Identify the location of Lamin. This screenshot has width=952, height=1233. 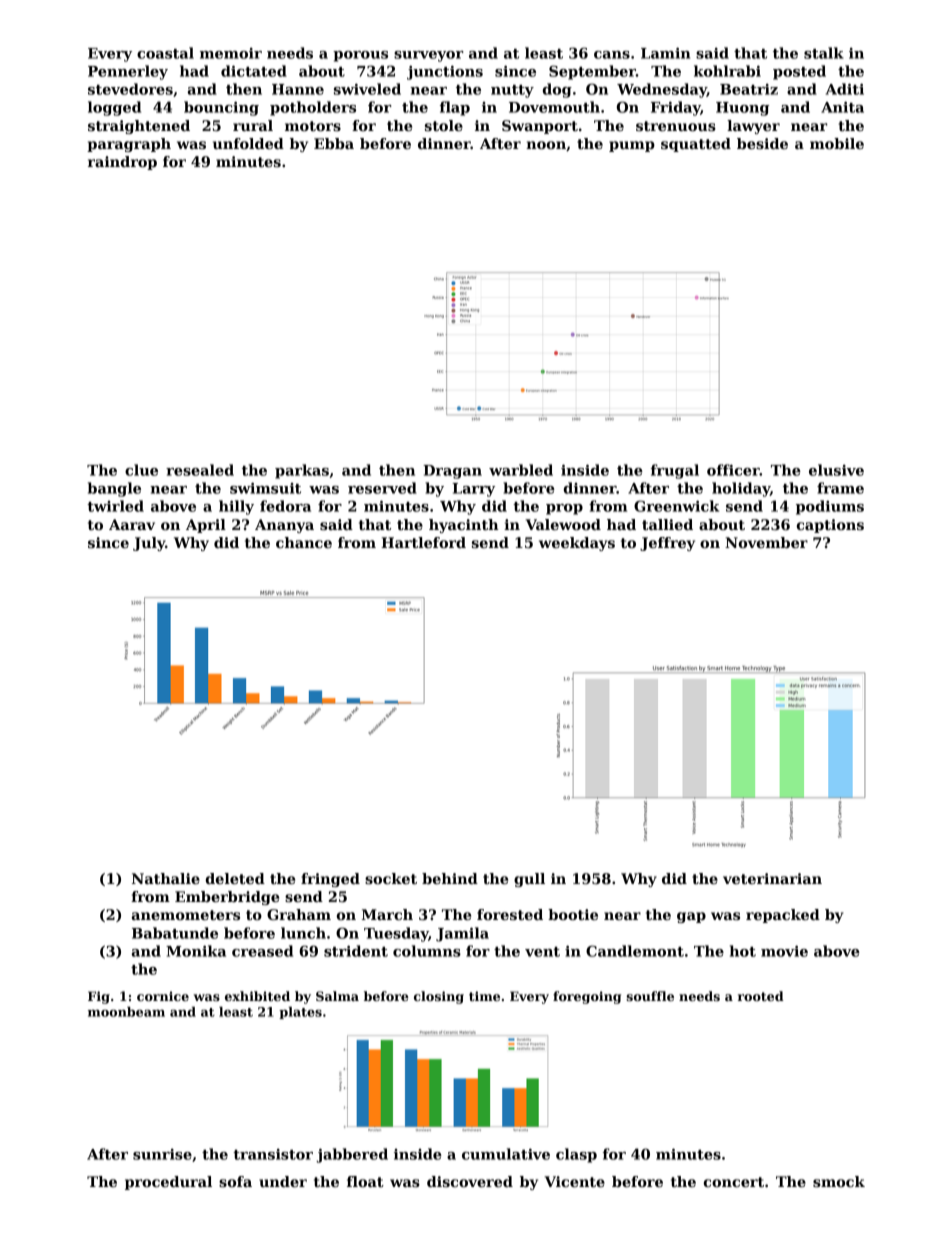
(665, 53).
